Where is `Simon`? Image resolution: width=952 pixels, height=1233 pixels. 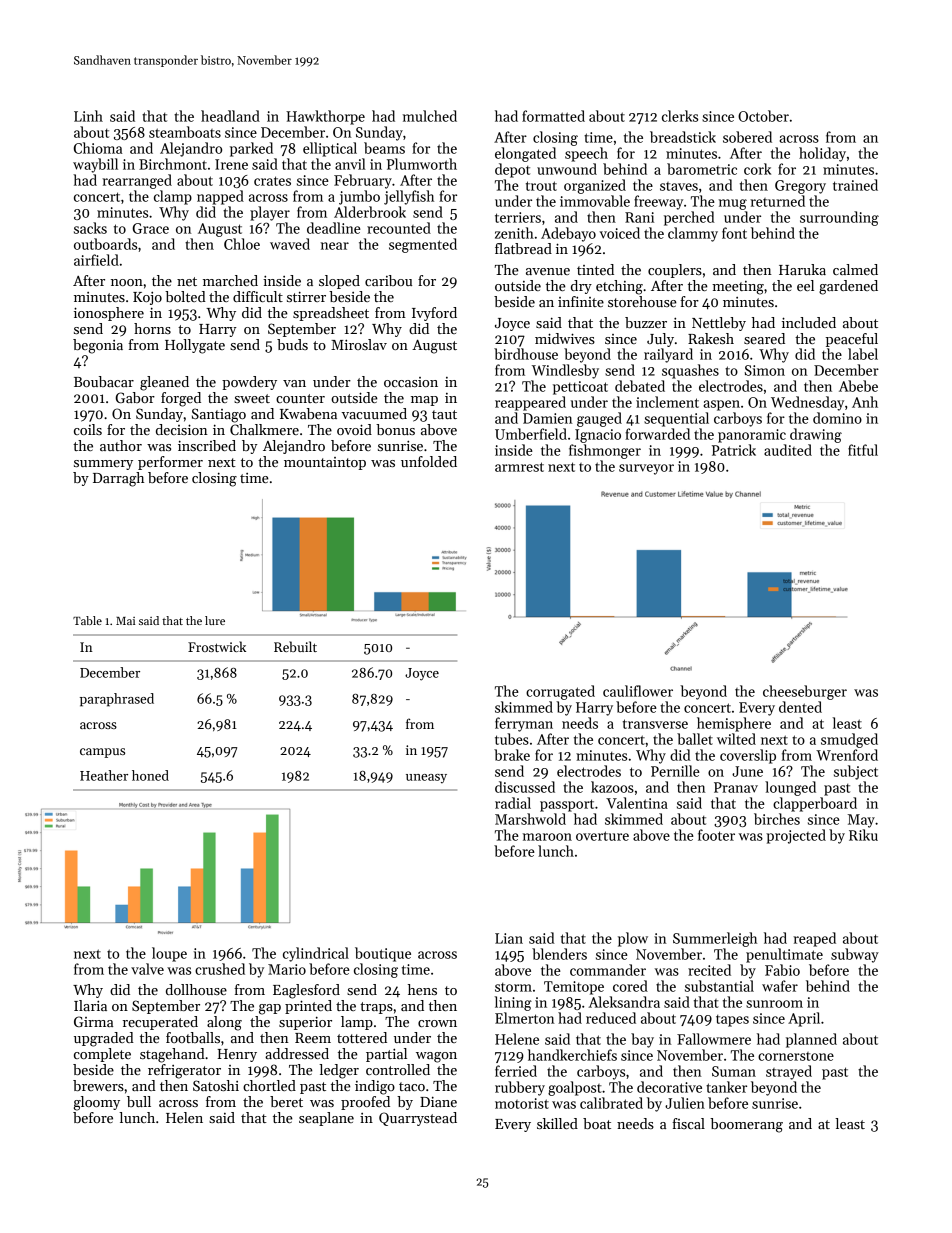
Simon is located at coordinates (765, 370).
